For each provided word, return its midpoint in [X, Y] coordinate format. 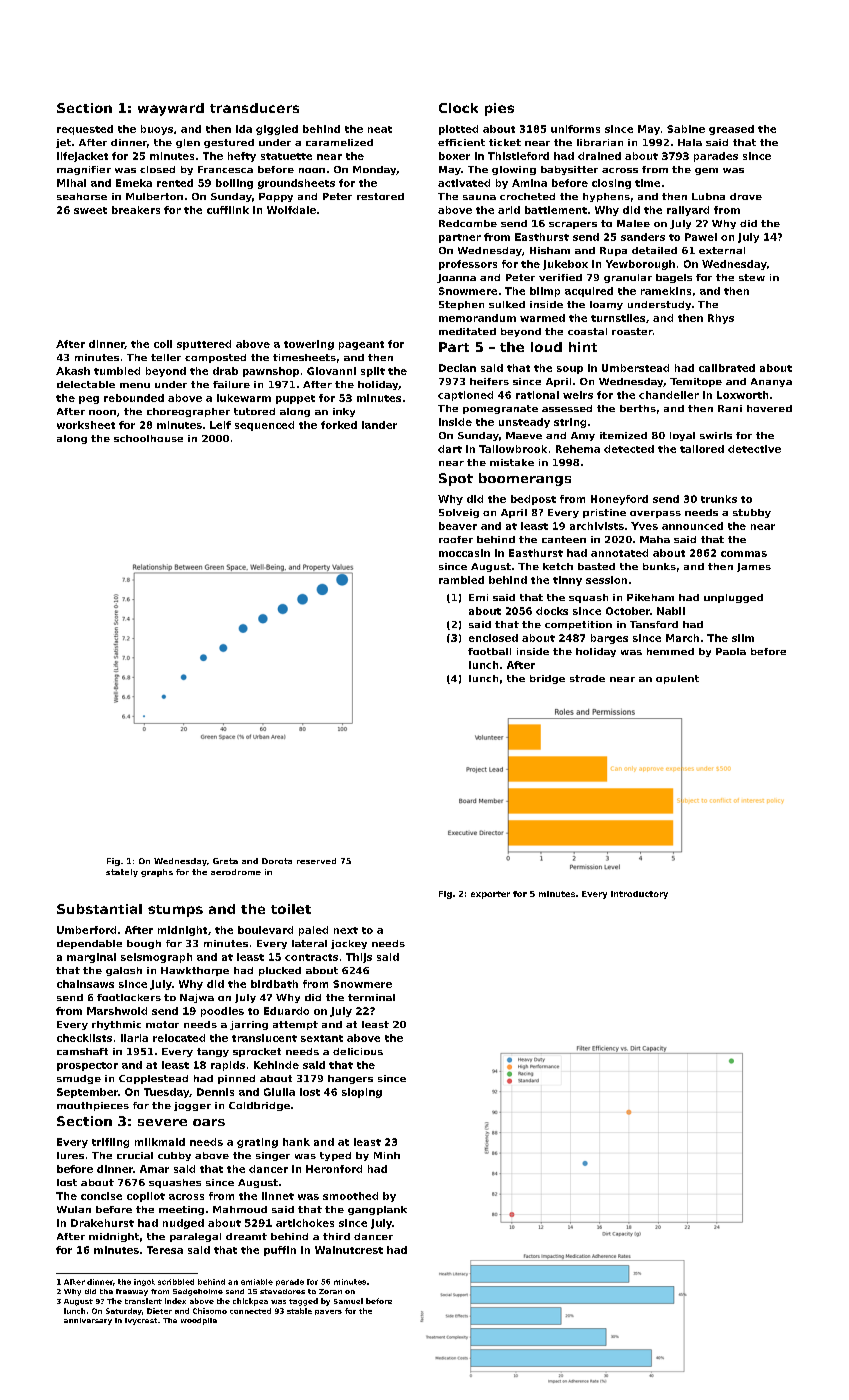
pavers [328, 1312]
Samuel [348, 1301]
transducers [254, 108]
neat [380, 129]
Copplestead [153, 1079]
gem [706, 171]
